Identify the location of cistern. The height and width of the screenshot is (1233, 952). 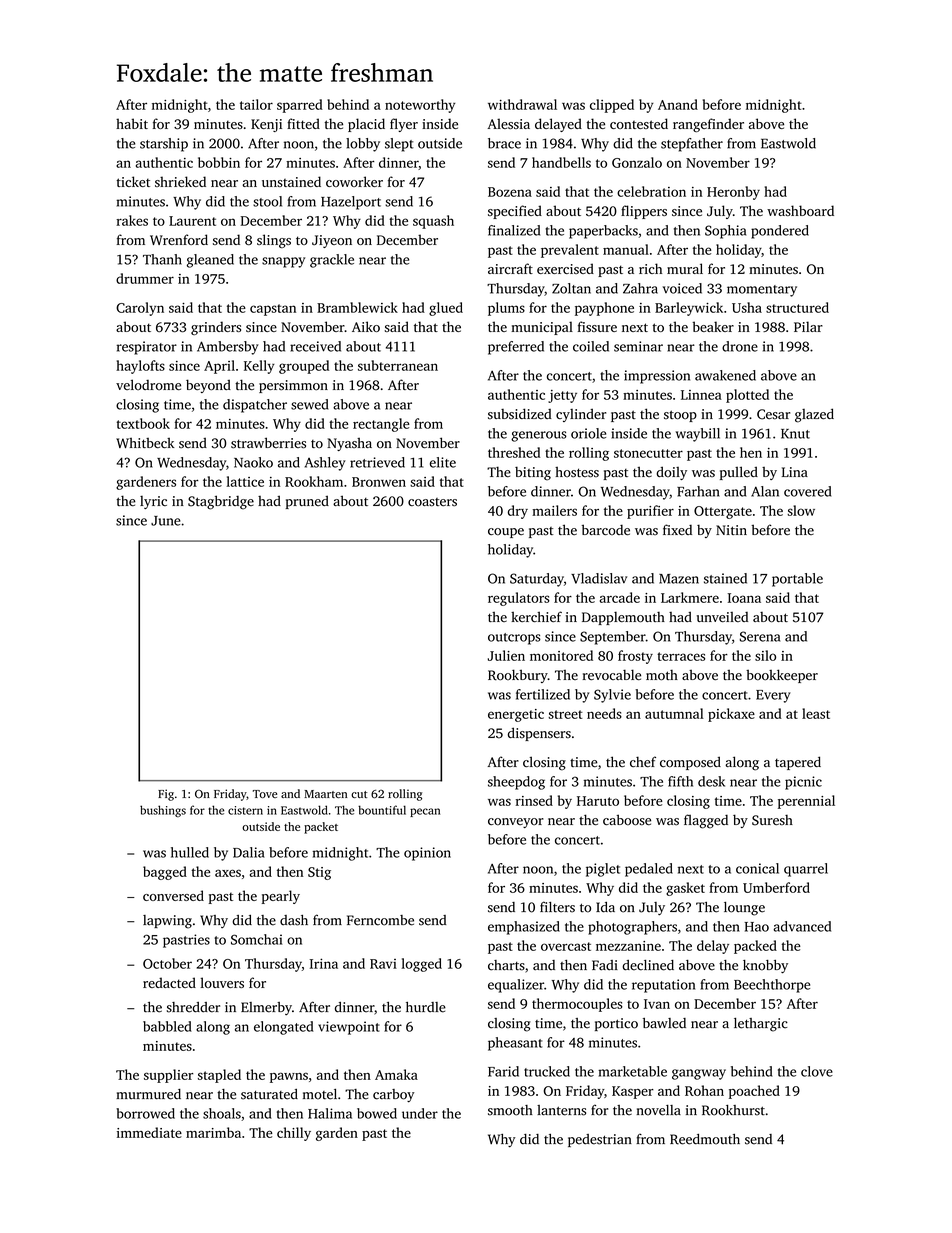
(245, 810).
